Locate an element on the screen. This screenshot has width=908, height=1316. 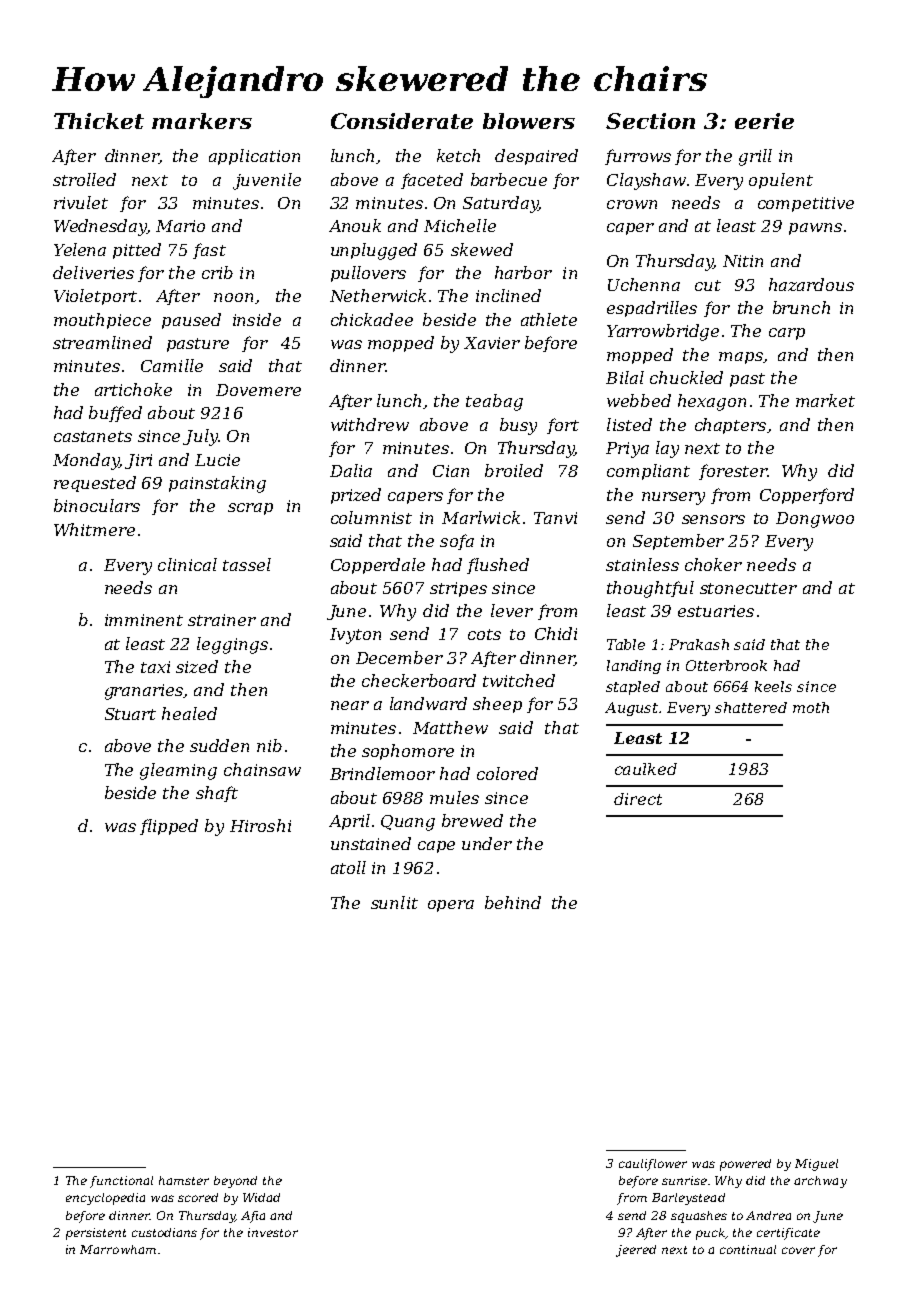
Marrowham is located at coordinates (118, 1249).
